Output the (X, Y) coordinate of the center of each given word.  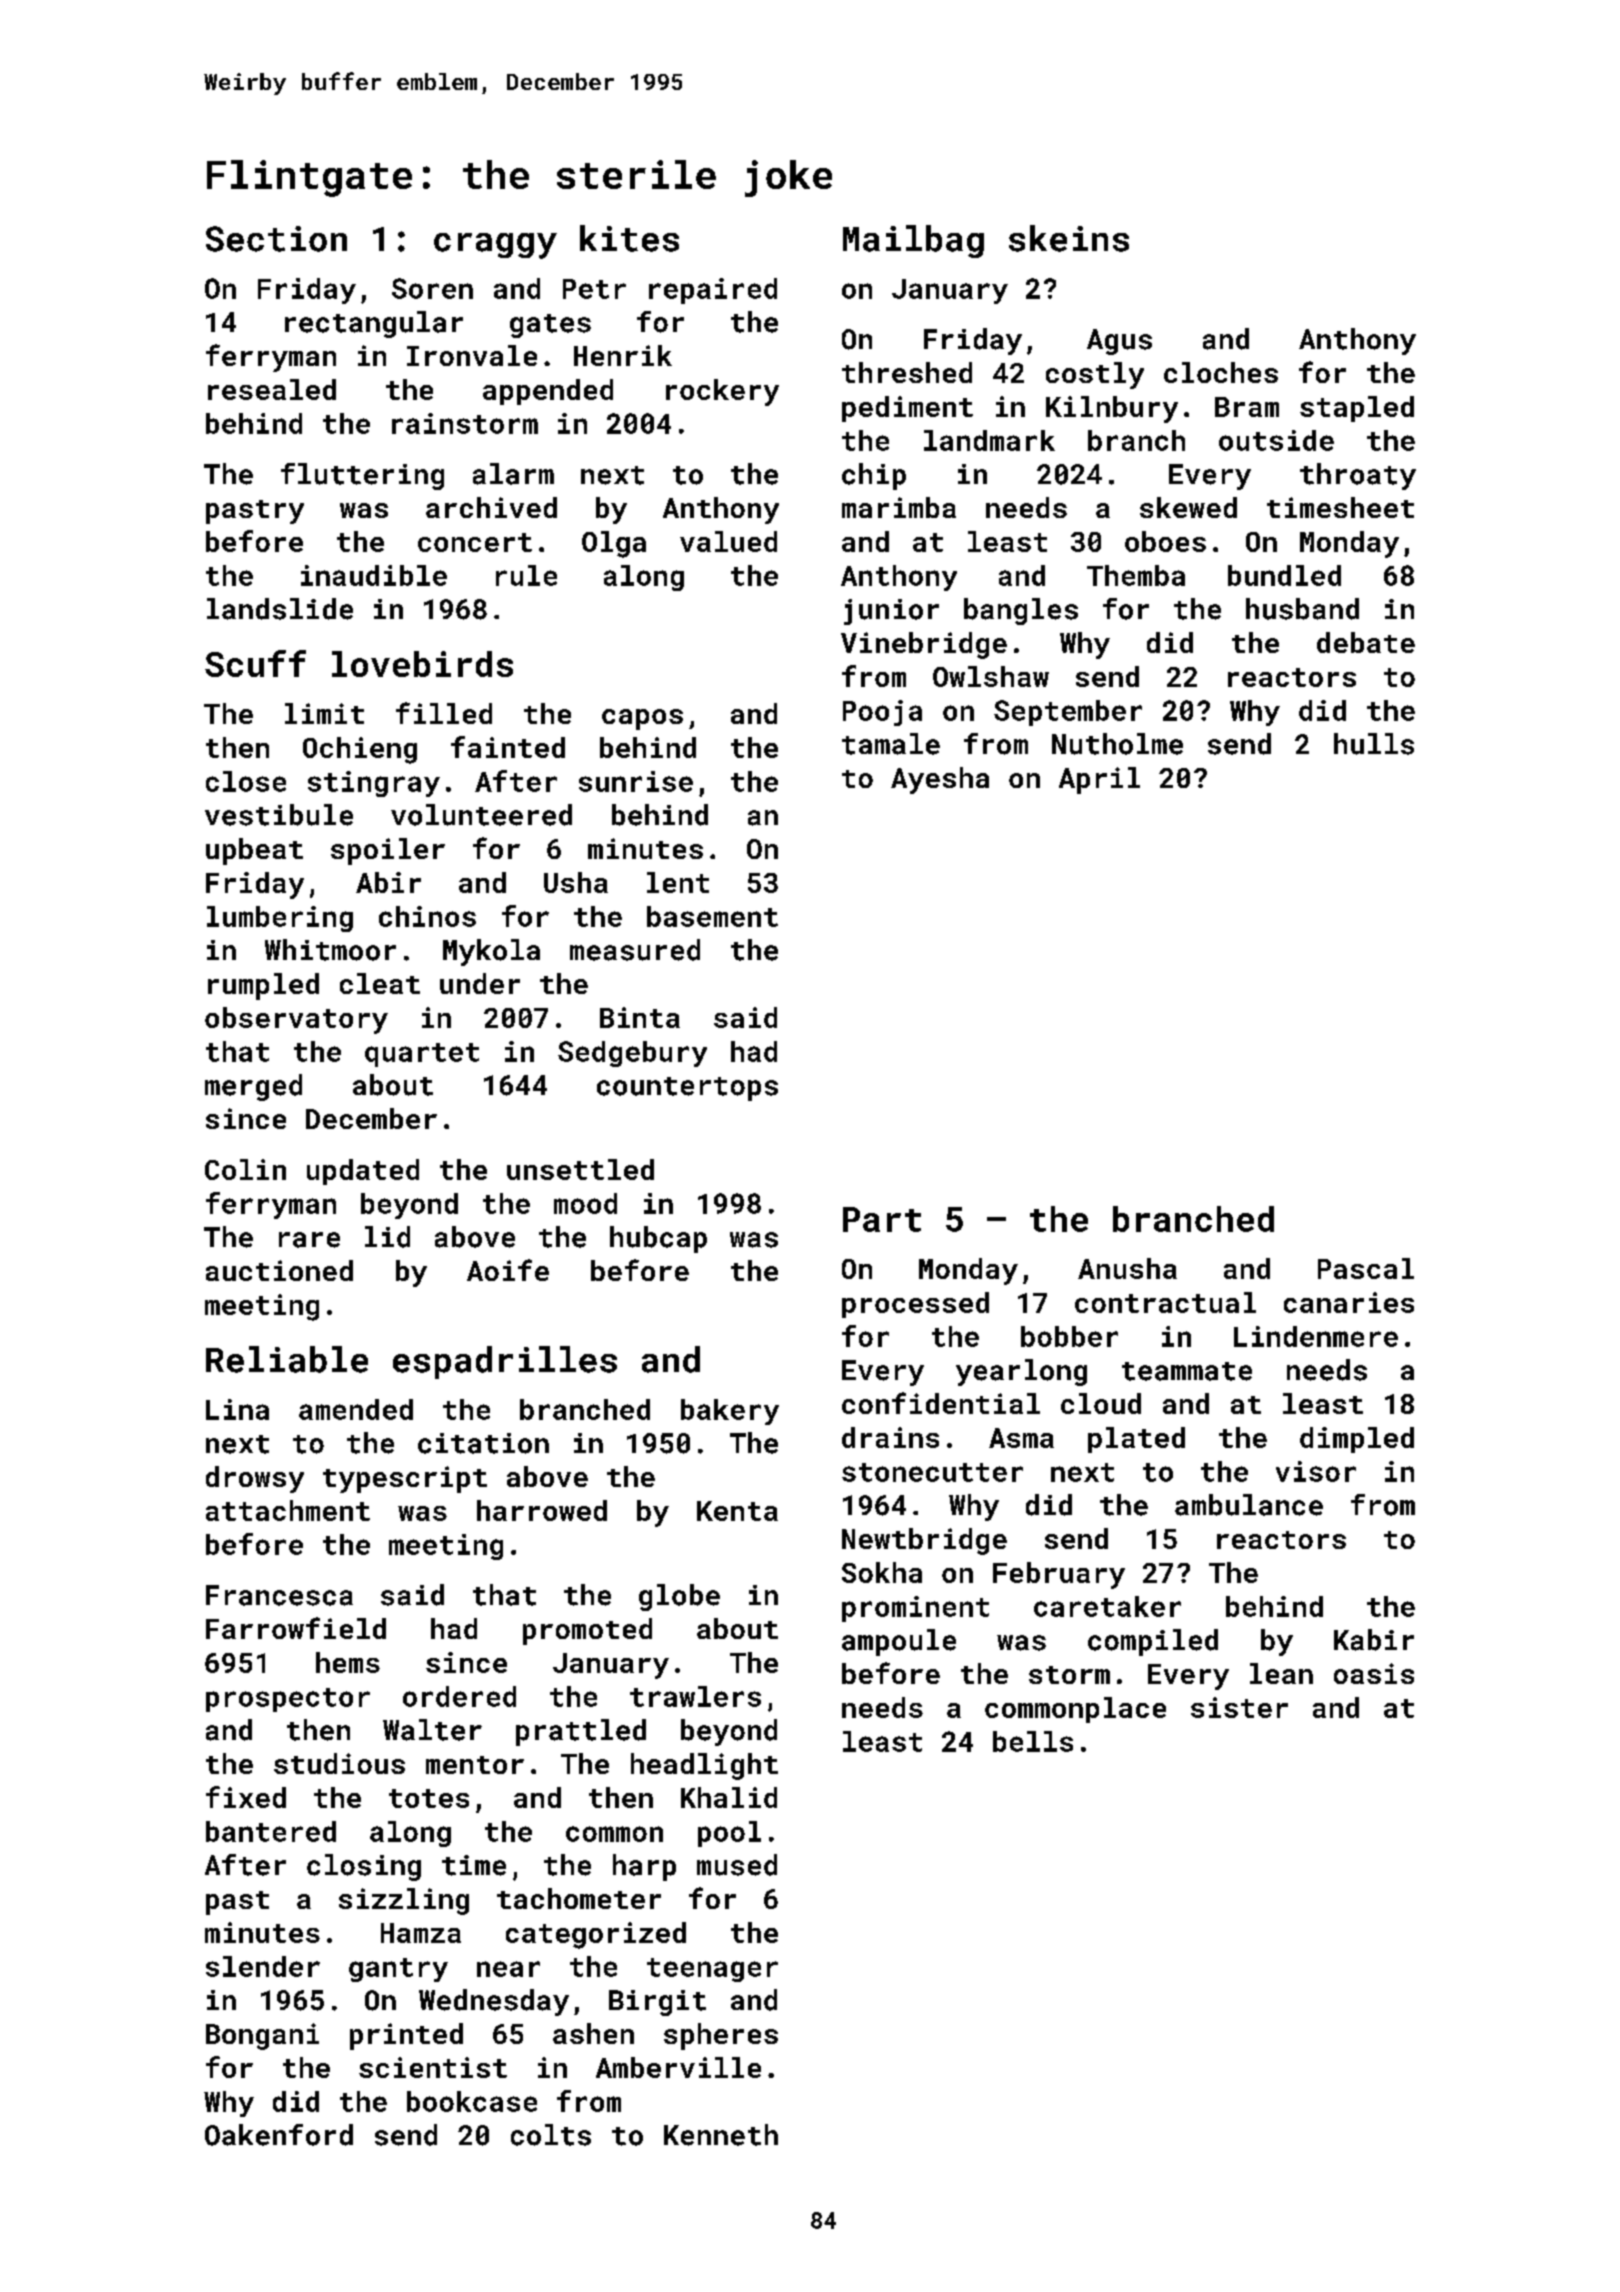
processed (915, 1305)
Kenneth (721, 2135)
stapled (1357, 409)
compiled (1153, 1642)
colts (551, 2135)
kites (629, 238)
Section (276, 239)
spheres (721, 2036)
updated (363, 1172)
